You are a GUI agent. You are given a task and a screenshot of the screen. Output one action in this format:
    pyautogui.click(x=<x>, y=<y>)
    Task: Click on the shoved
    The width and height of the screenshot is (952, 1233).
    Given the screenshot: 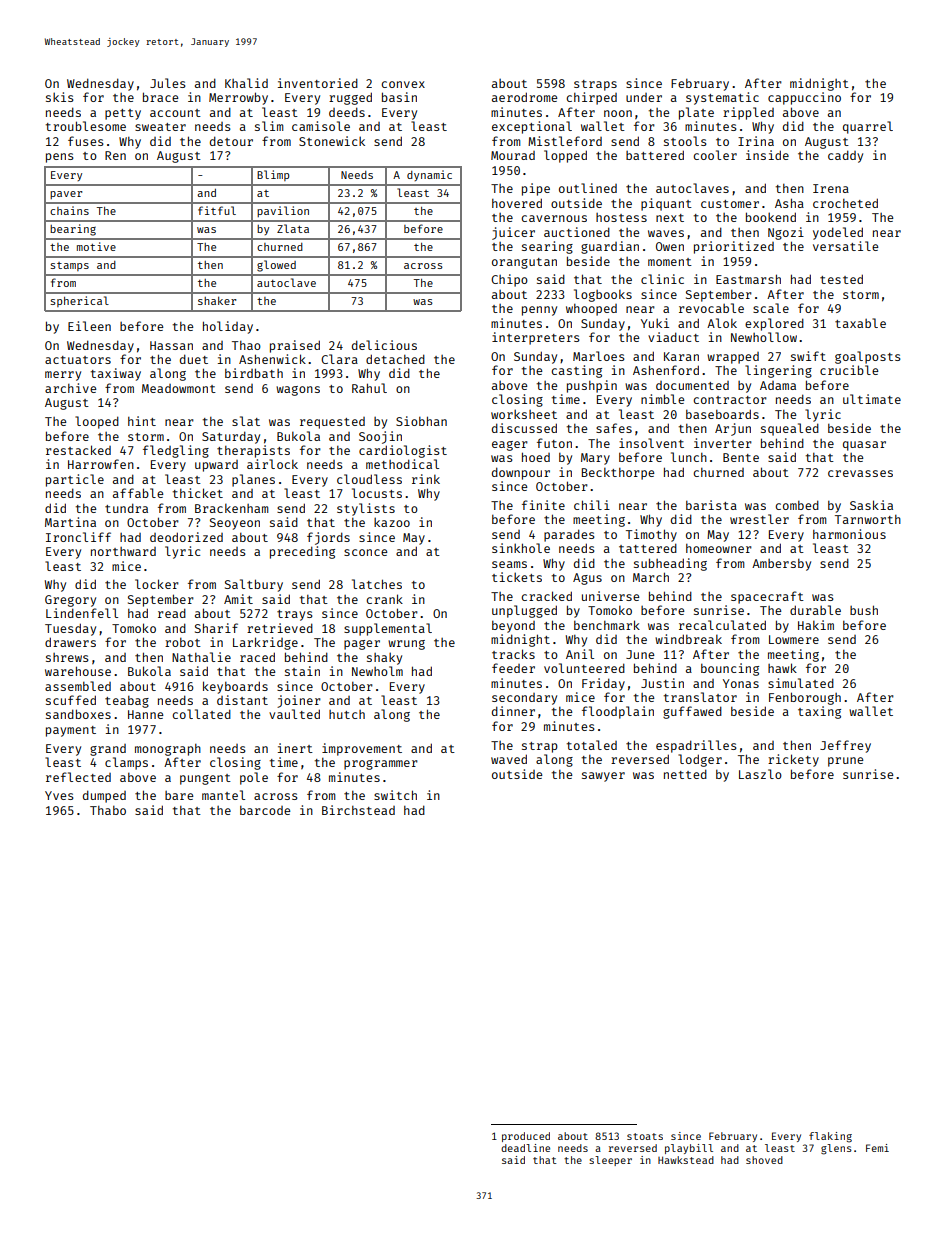 What is the action you would take?
    pyautogui.click(x=764, y=1160)
